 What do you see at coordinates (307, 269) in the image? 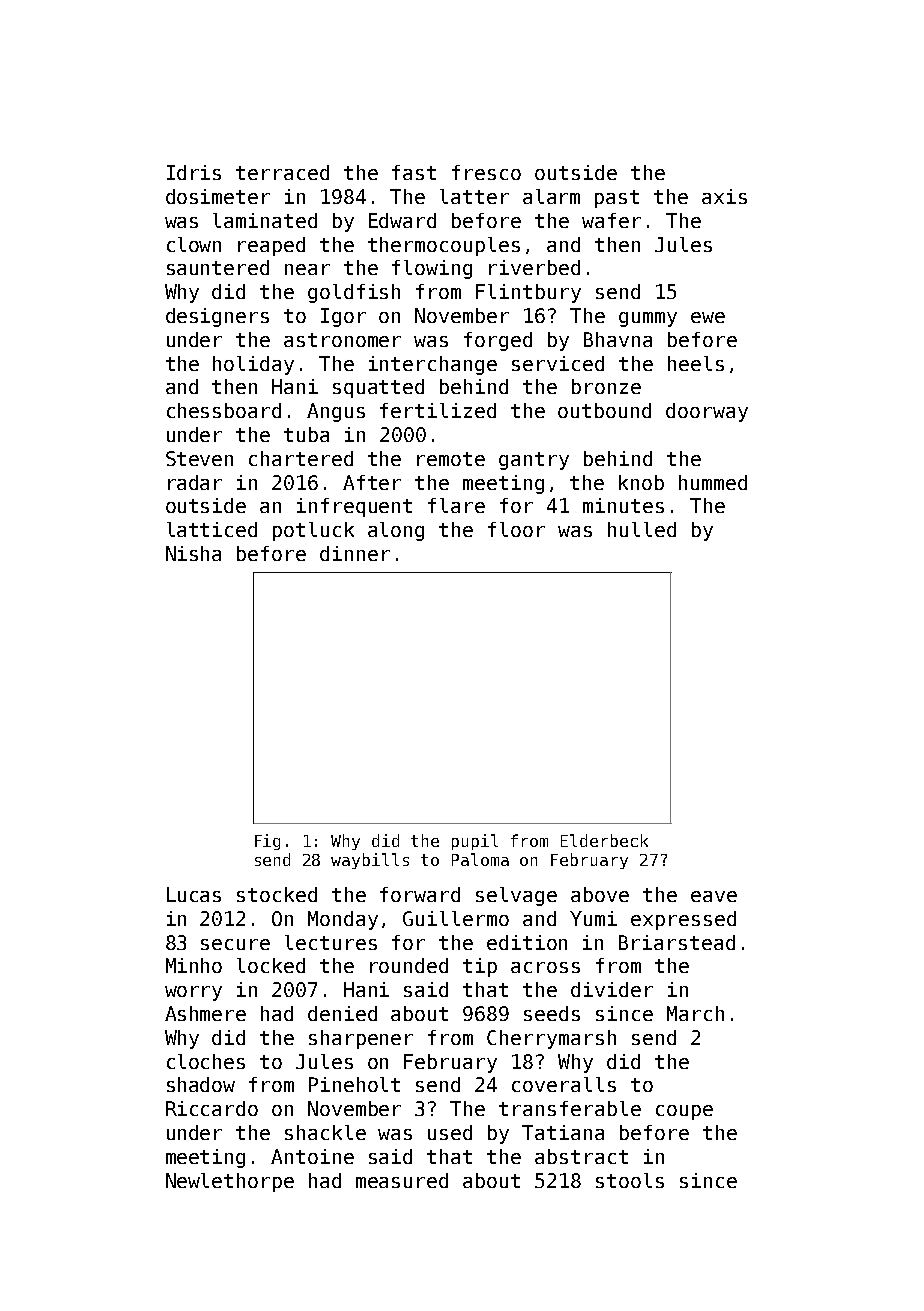
I see `near` at bounding box center [307, 269].
